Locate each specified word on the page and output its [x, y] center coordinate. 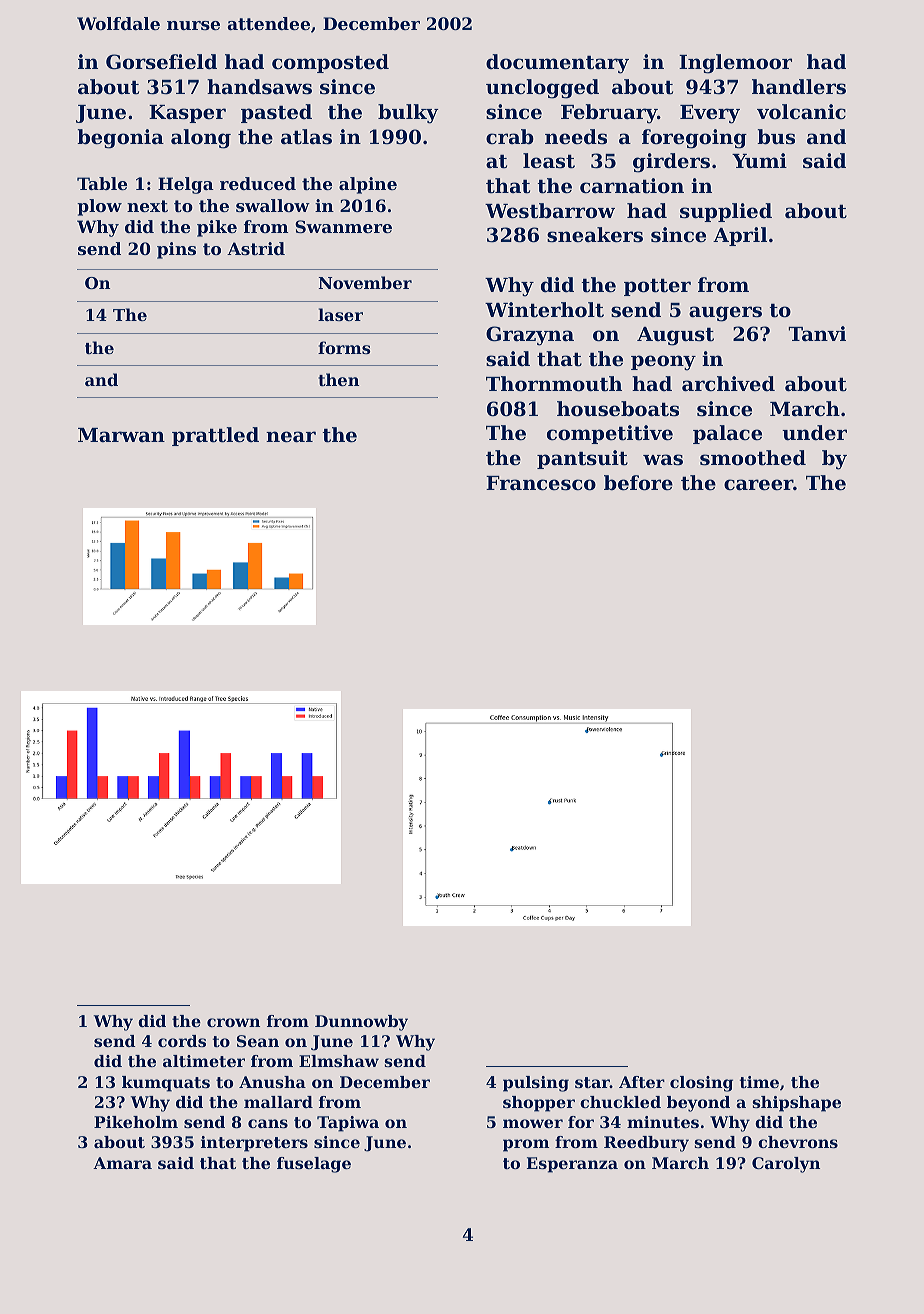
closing [701, 1084]
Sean [258, 1041]
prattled [215, 436]
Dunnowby [361, 1023]
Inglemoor [735, 64]
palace [727, 434]
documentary [557, 64]
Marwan [121, 435]
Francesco [541, 483]
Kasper [187, 114]
